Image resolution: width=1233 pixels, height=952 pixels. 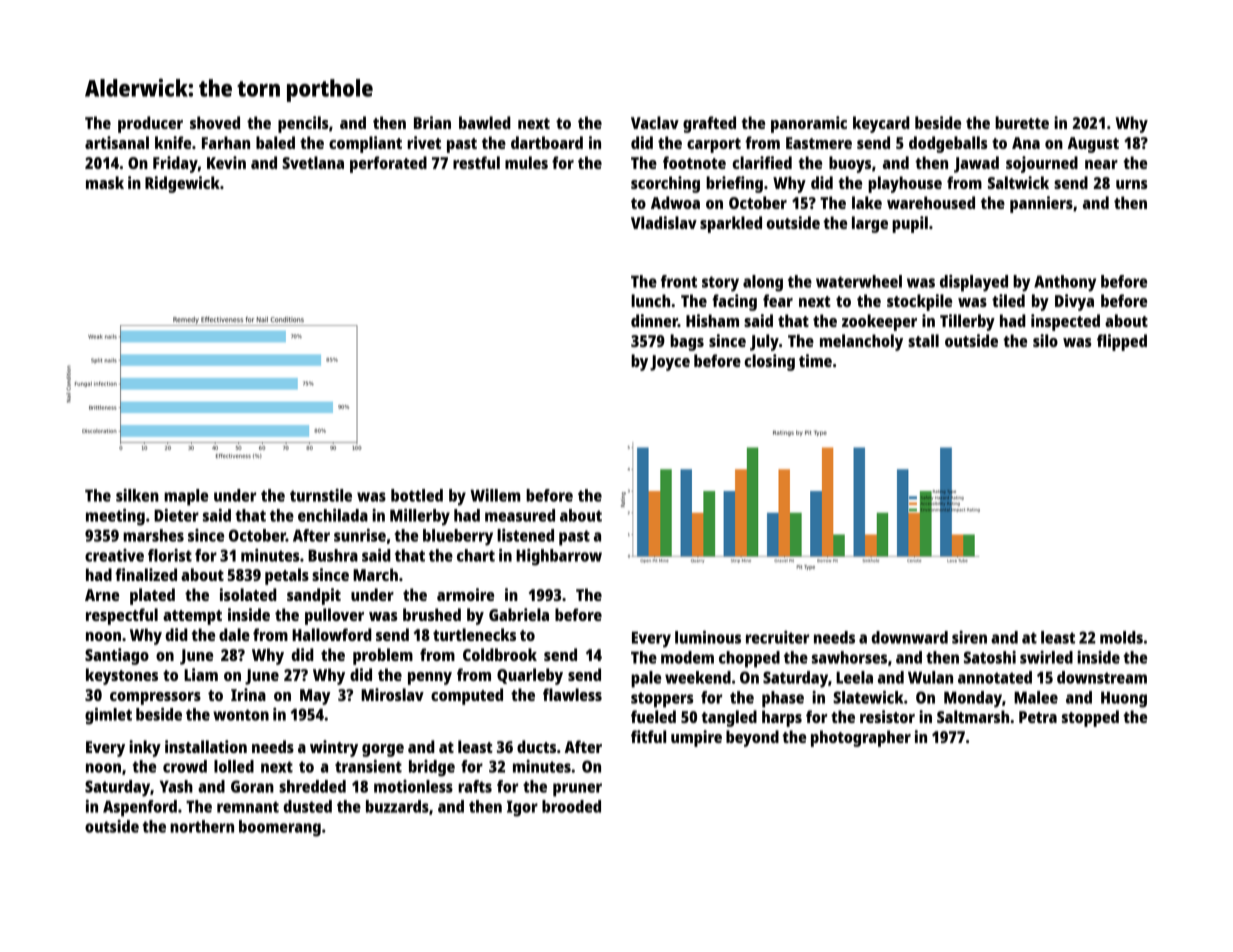 I want to click on wonton, so click(x=241, y=715).
